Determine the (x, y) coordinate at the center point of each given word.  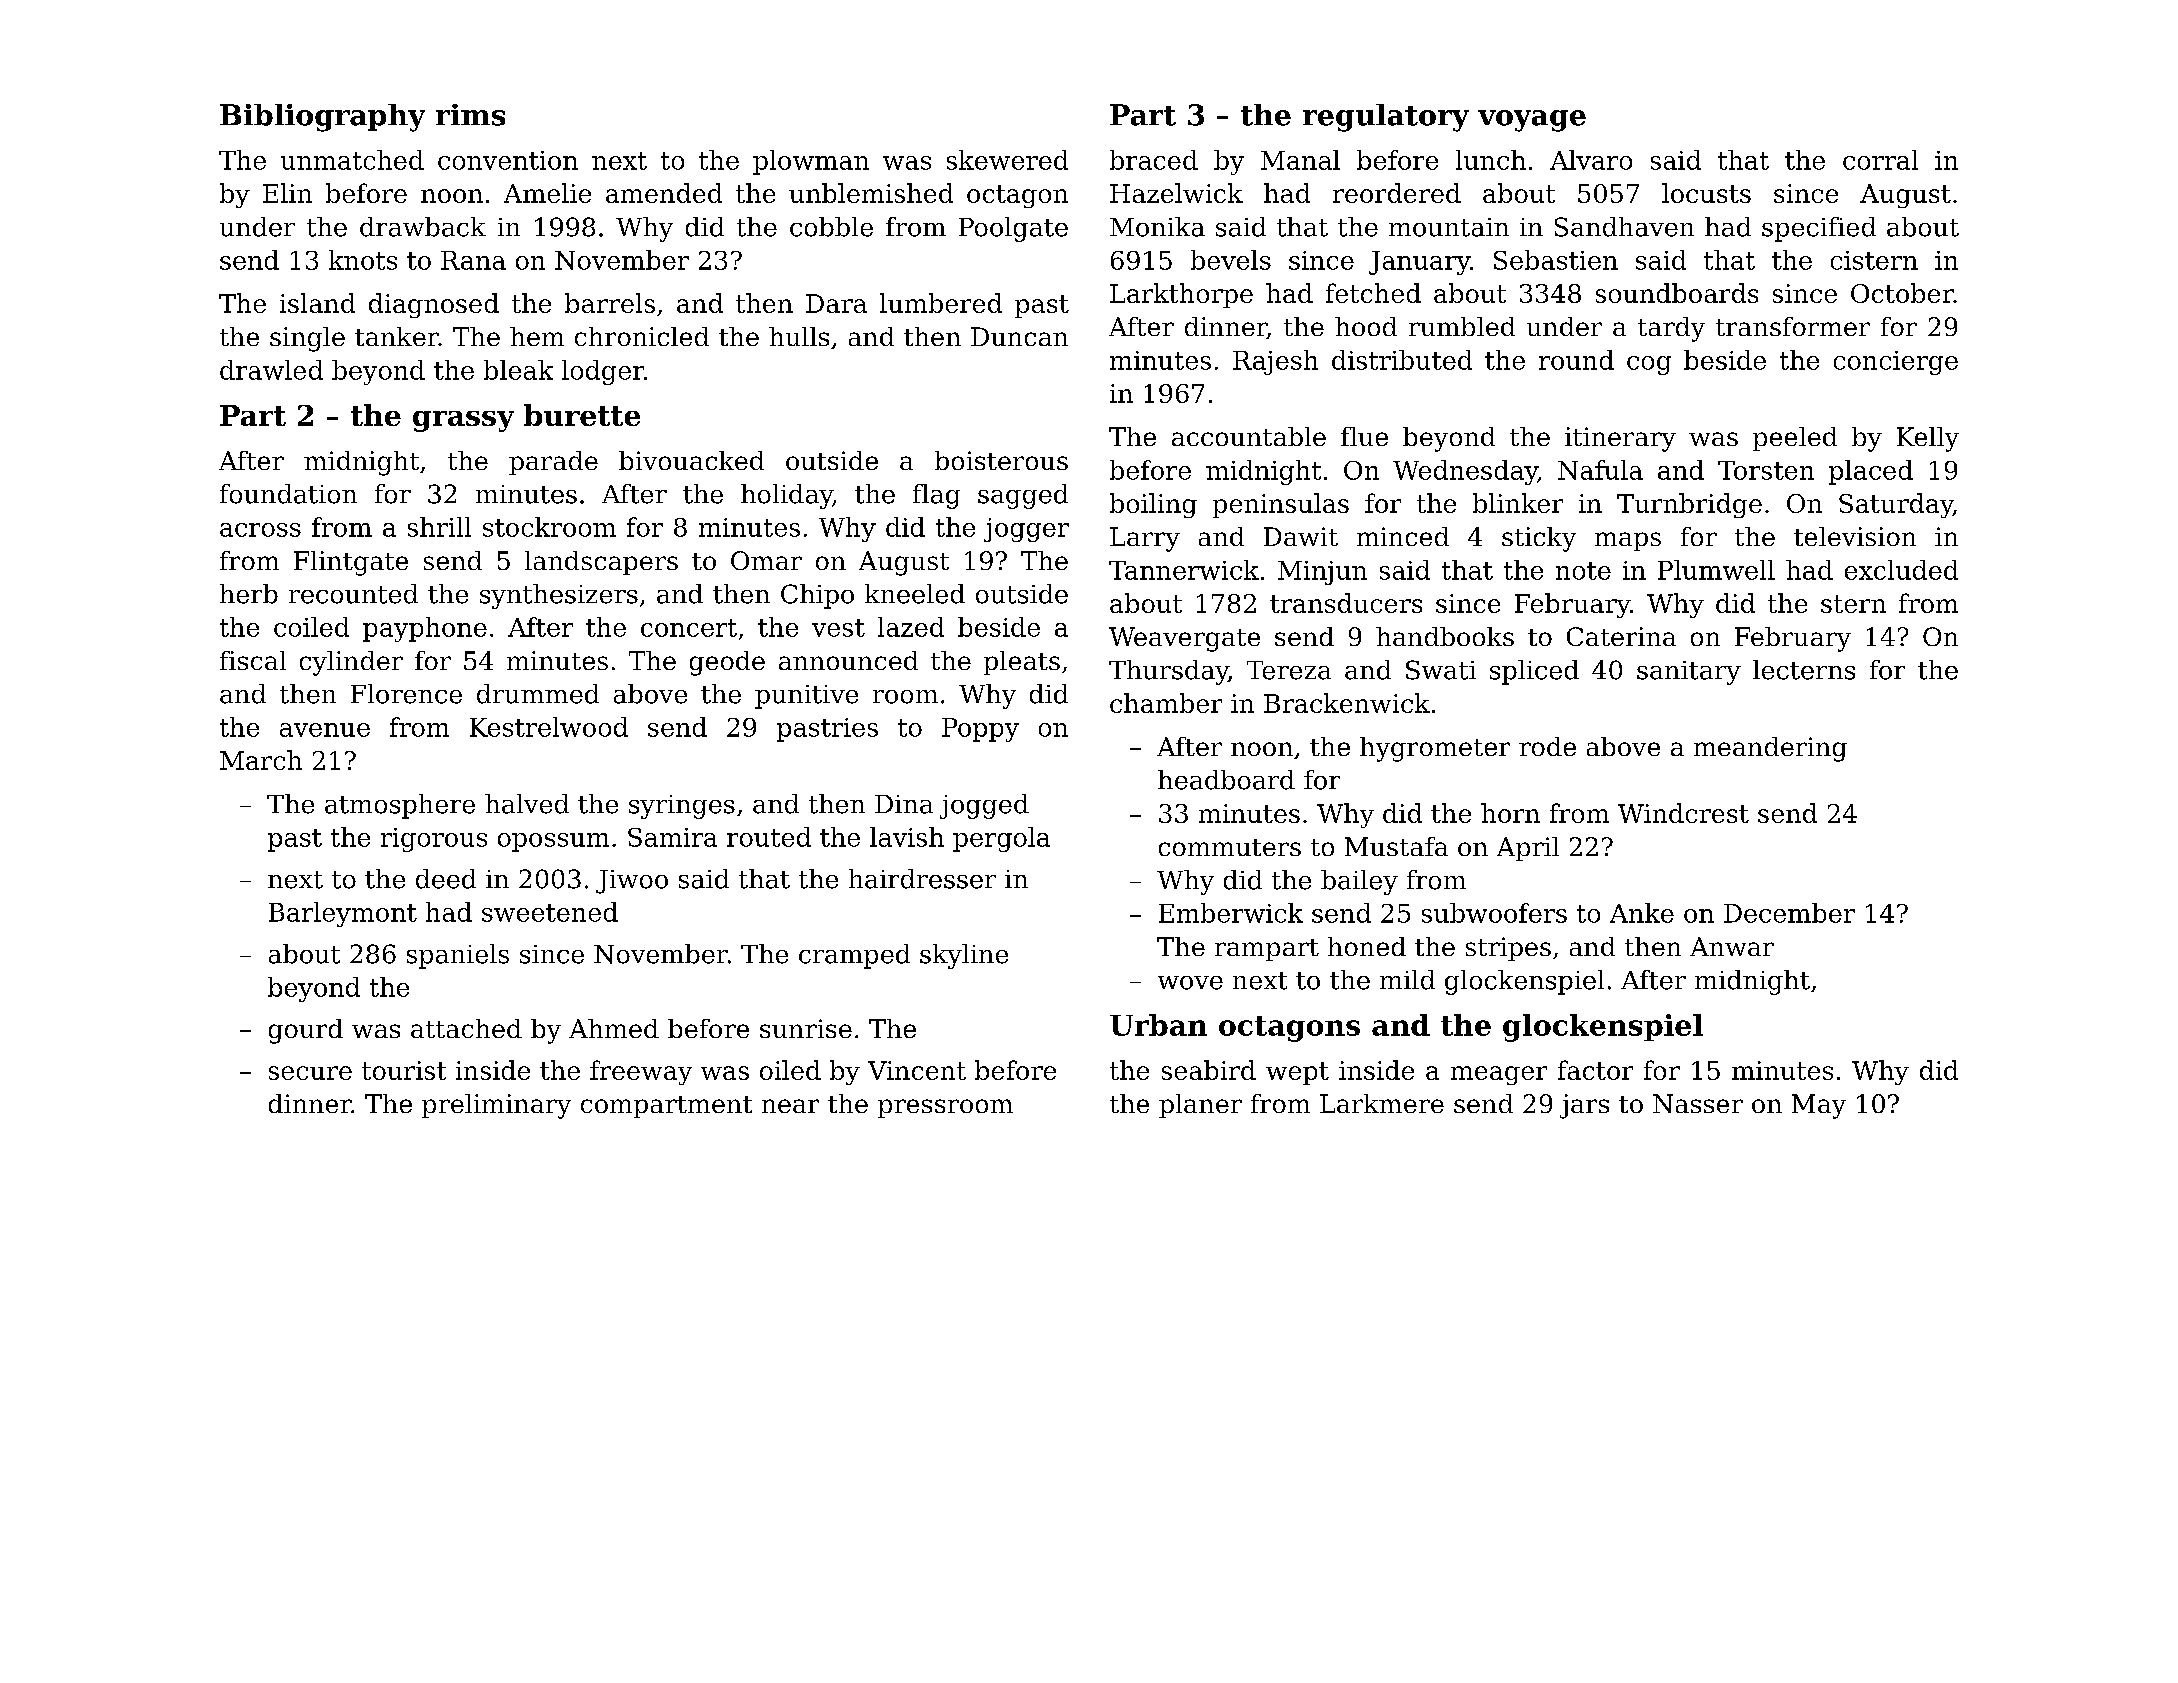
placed (1871, 472)
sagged (1023, 496)
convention (508, 160)
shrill (439, 527)
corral (1880, 160)
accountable (1249, 436)
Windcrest (1683, 813)
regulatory (1386, 118)
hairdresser (922, 879)
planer (1200, 1106)
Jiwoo (632, 882)
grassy (463, 421)
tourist (404, 1070)
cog (1649, 365)
